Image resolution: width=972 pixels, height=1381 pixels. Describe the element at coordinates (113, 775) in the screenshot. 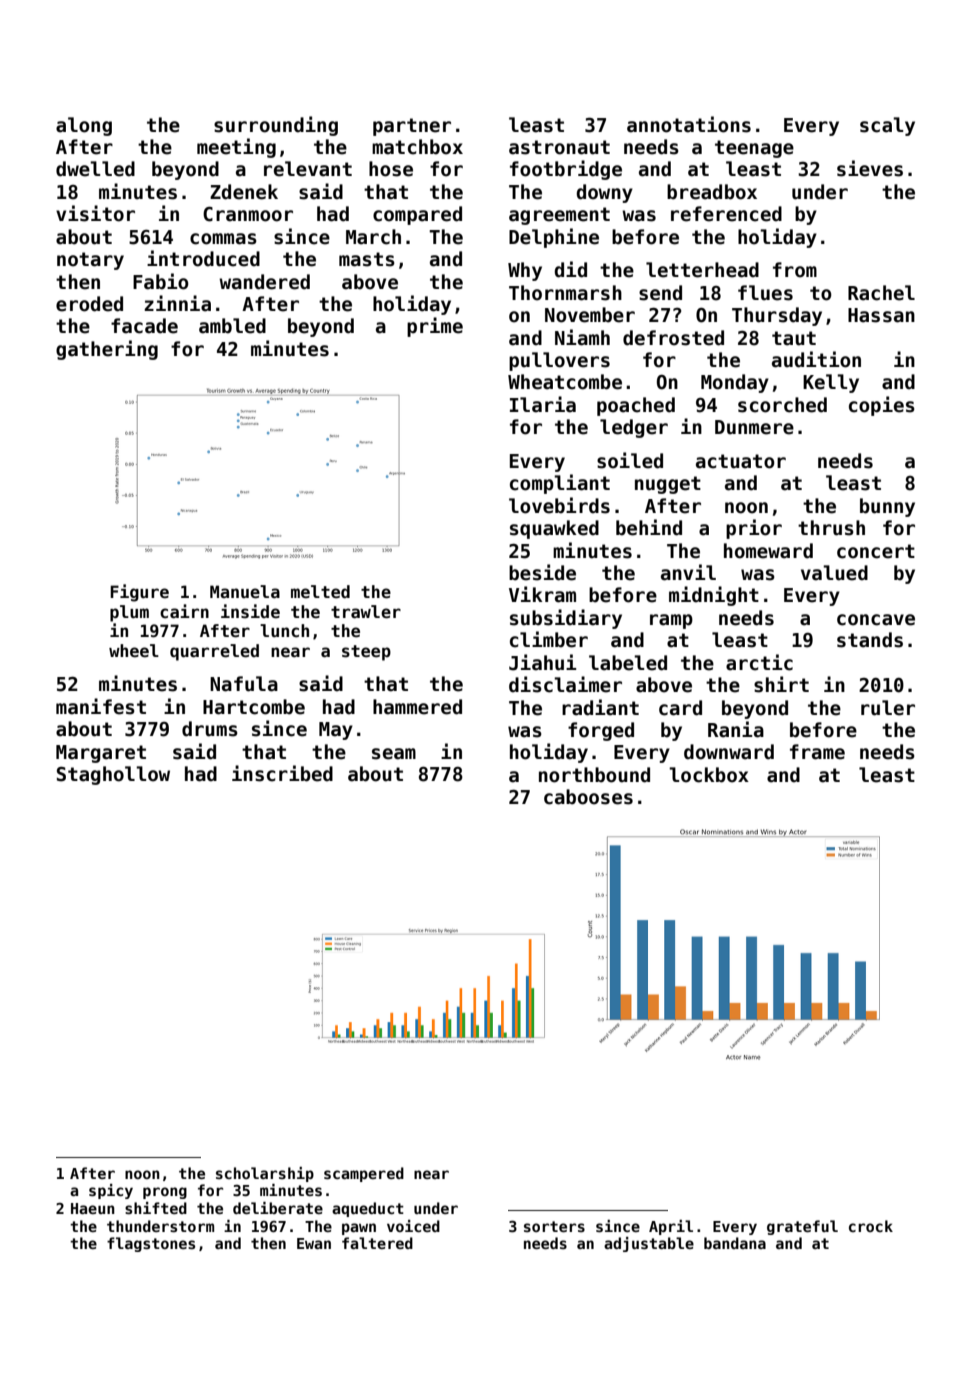

I see `Staghollow` at that location.
